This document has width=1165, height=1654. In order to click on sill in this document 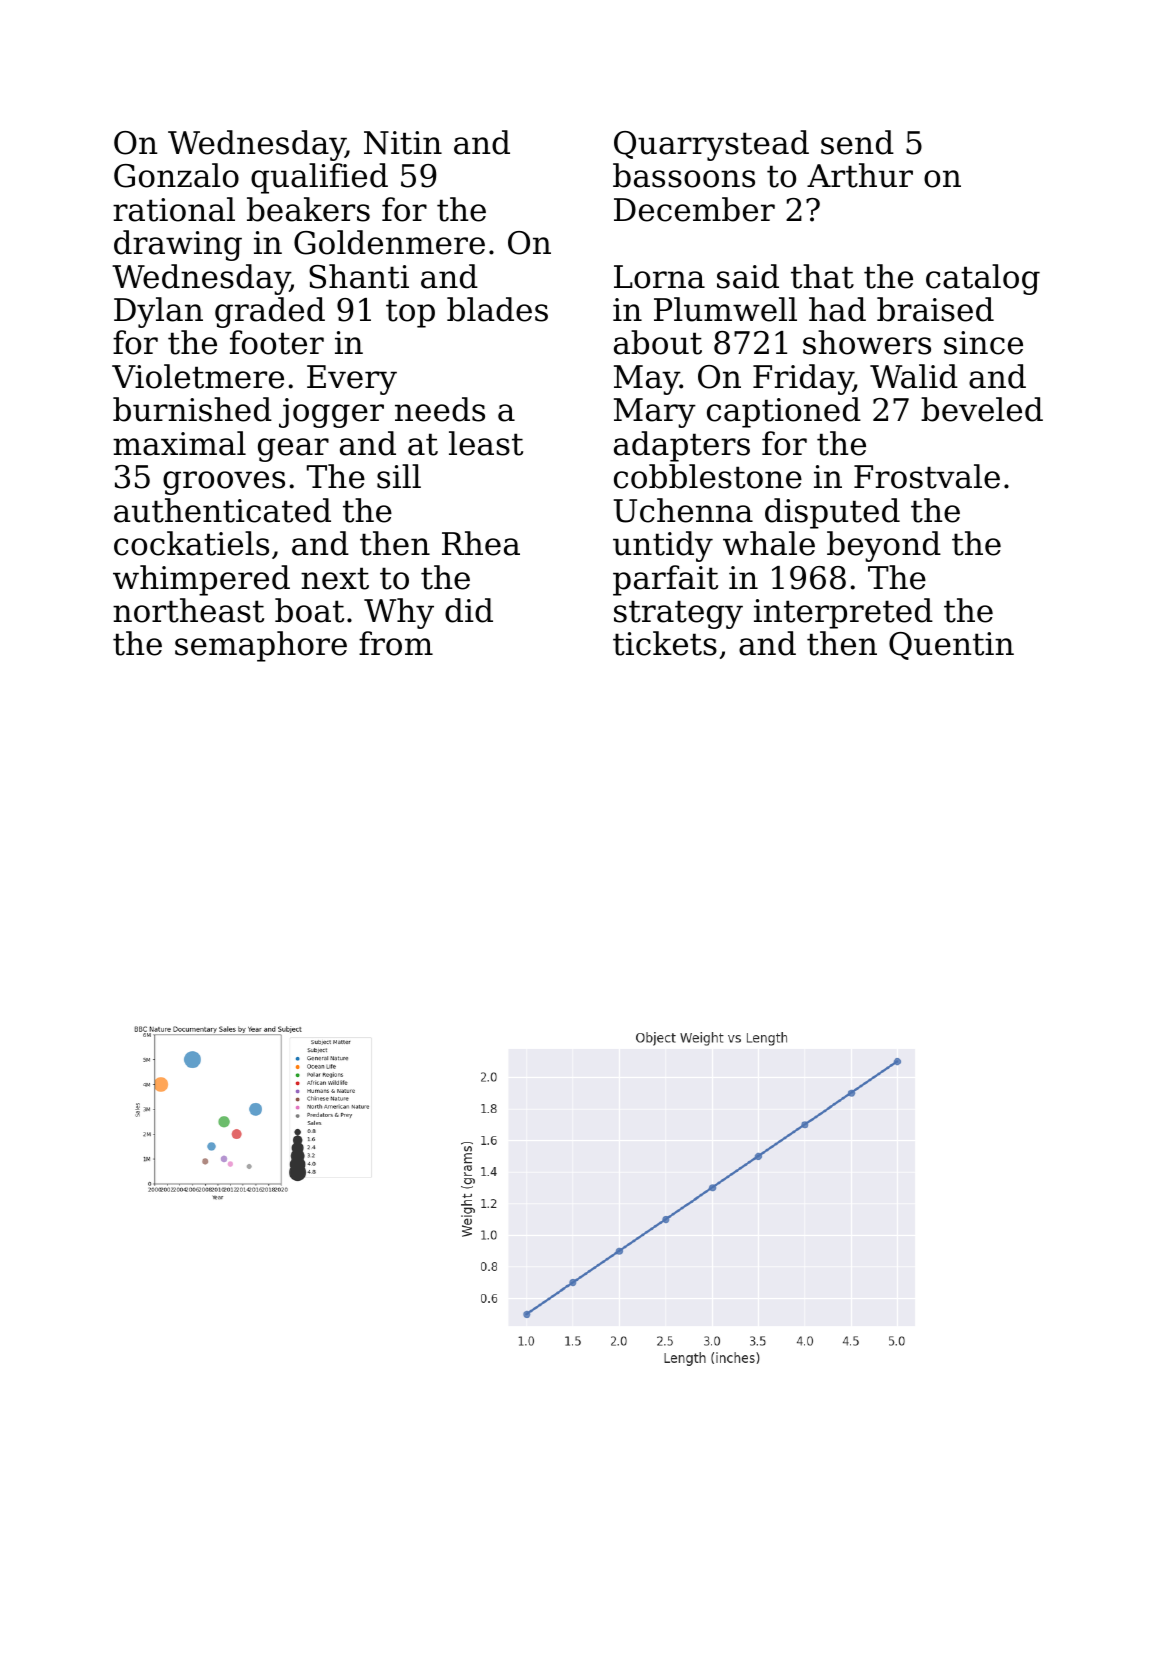, I will do `click(399, 476)`.
